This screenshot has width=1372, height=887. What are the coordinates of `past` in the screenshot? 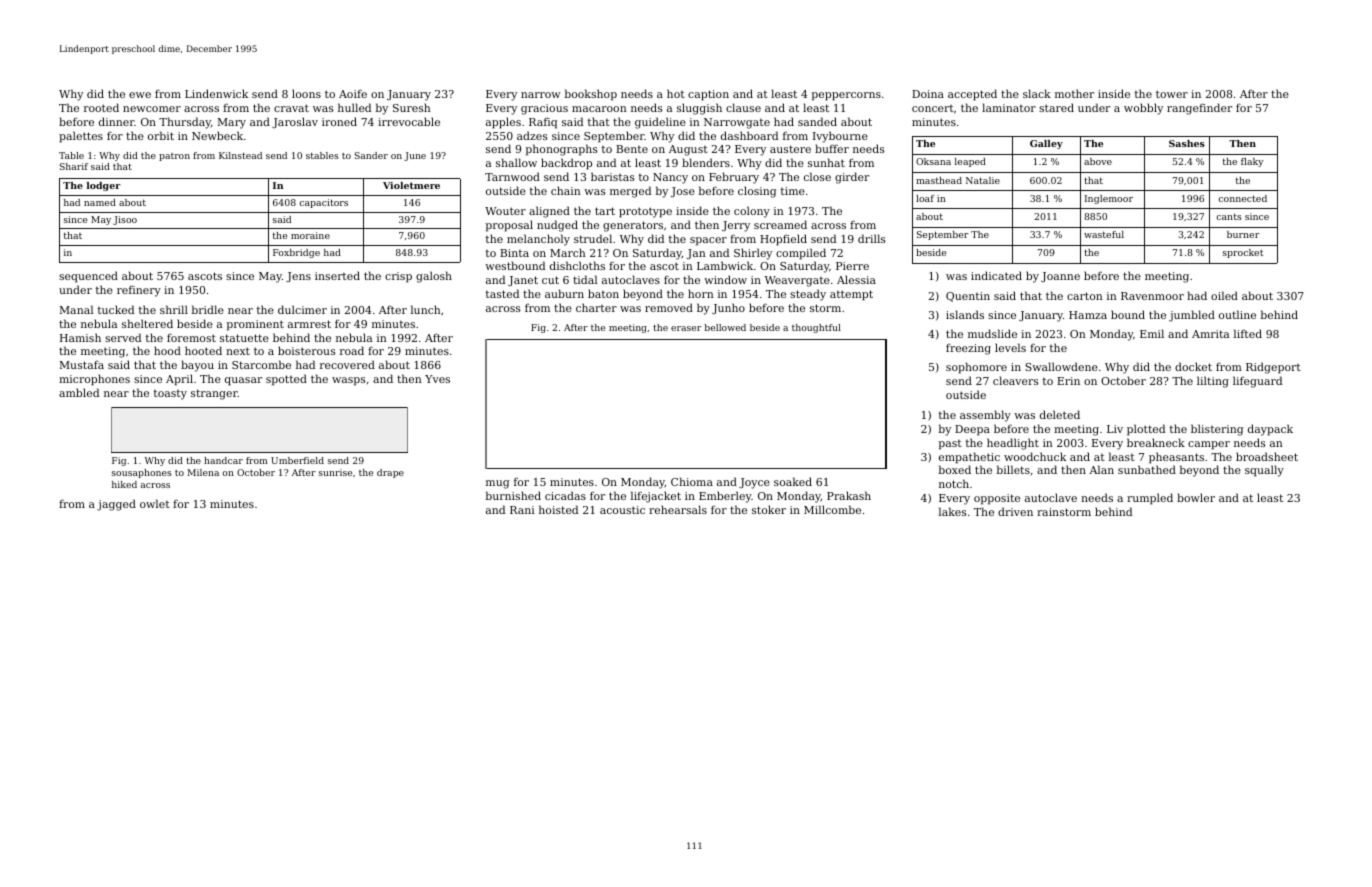 It's located at (950, 445).
